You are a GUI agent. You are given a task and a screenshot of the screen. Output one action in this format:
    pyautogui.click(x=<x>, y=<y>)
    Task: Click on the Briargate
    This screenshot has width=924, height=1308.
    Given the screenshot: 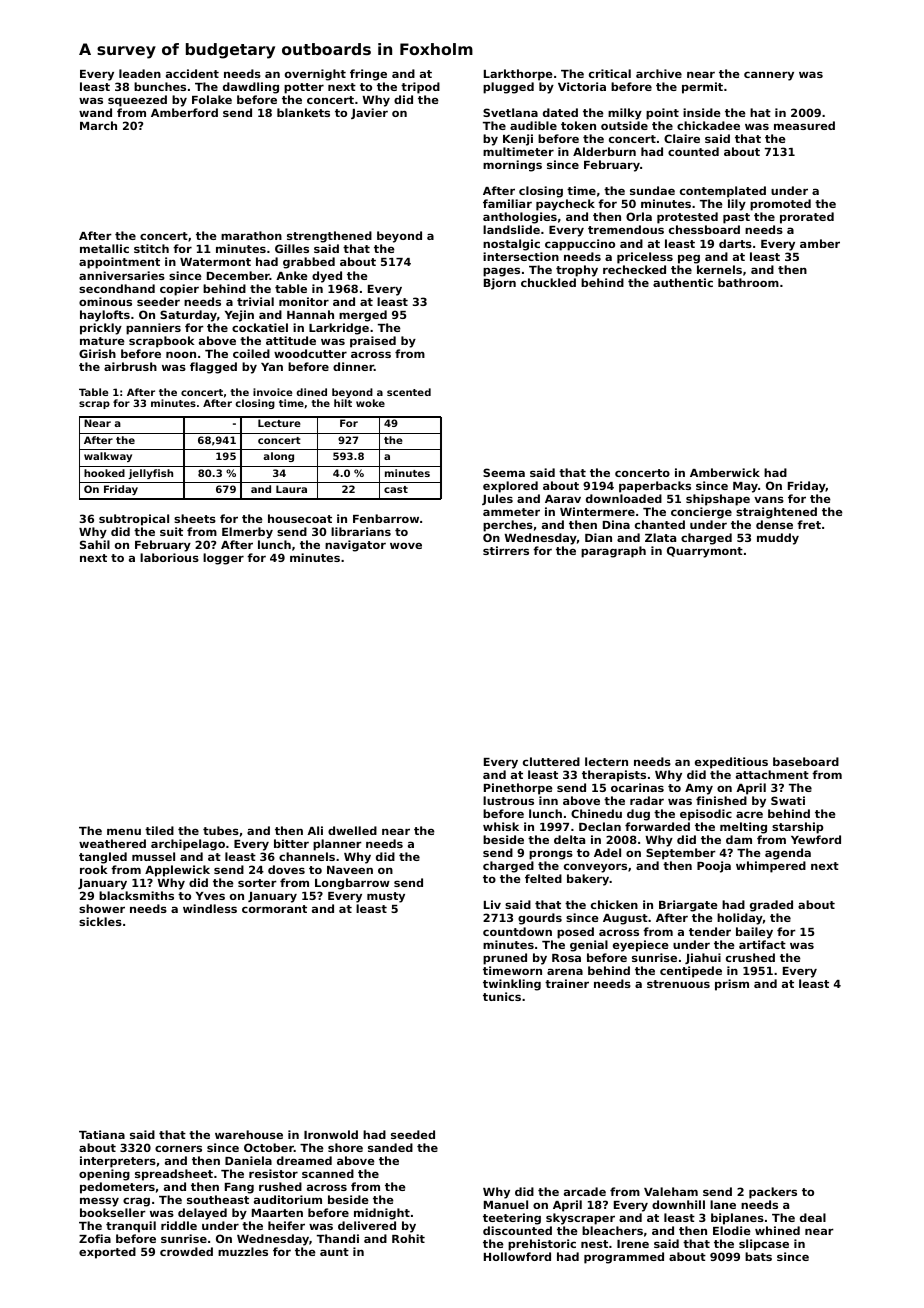 What is the action you would take?
    pyautogui.click(x=688, y=906)
